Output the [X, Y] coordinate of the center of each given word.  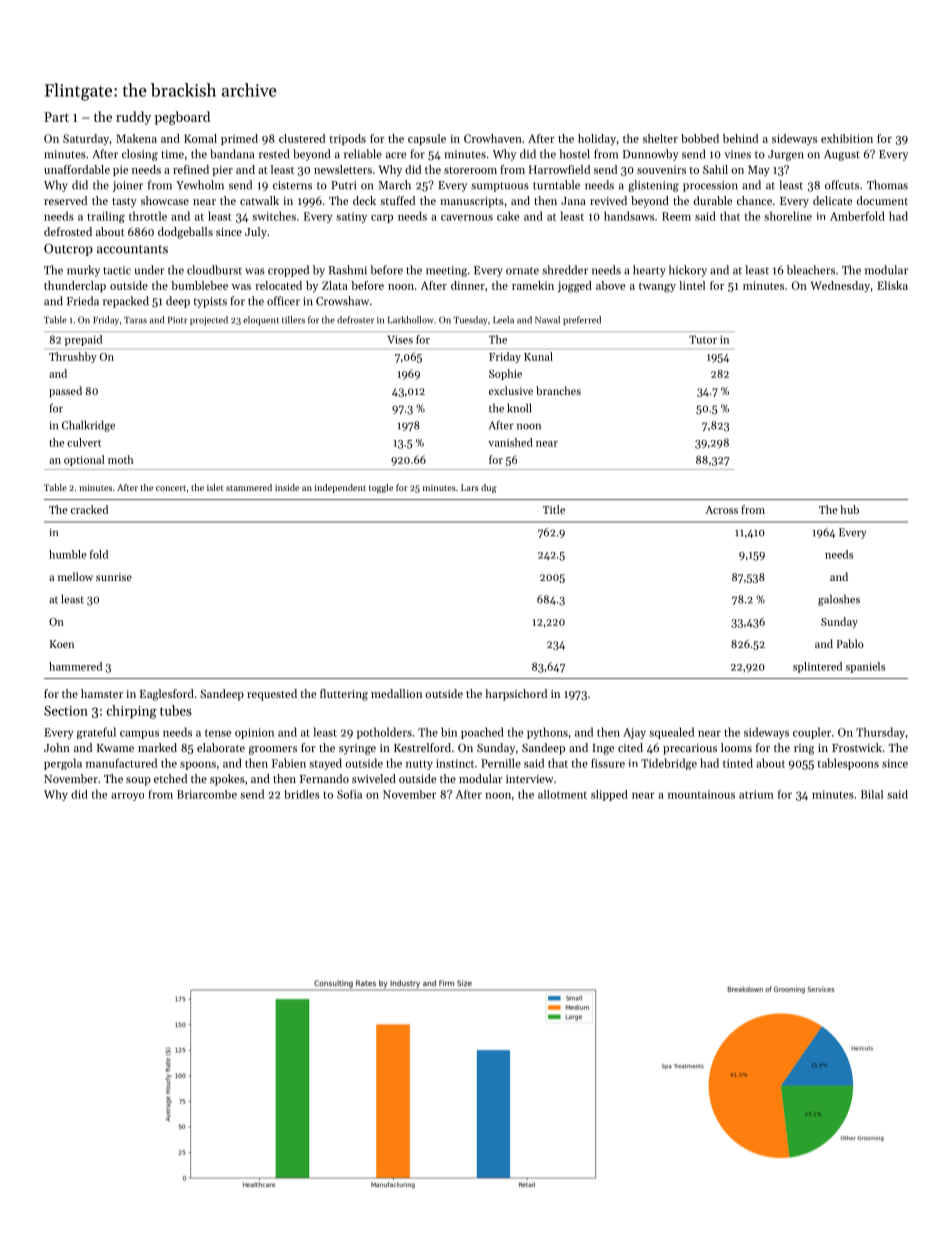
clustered [302, 138]
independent [340, 488]
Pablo [850, 643]
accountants [132, 249]
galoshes [839, 600]
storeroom [470, 170]
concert [171, 488]
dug [488, 488]
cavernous [467, 218]
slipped [609, 795]
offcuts [842, 185]
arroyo [127, 797]
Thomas [887, 185]
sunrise [114, 577]
